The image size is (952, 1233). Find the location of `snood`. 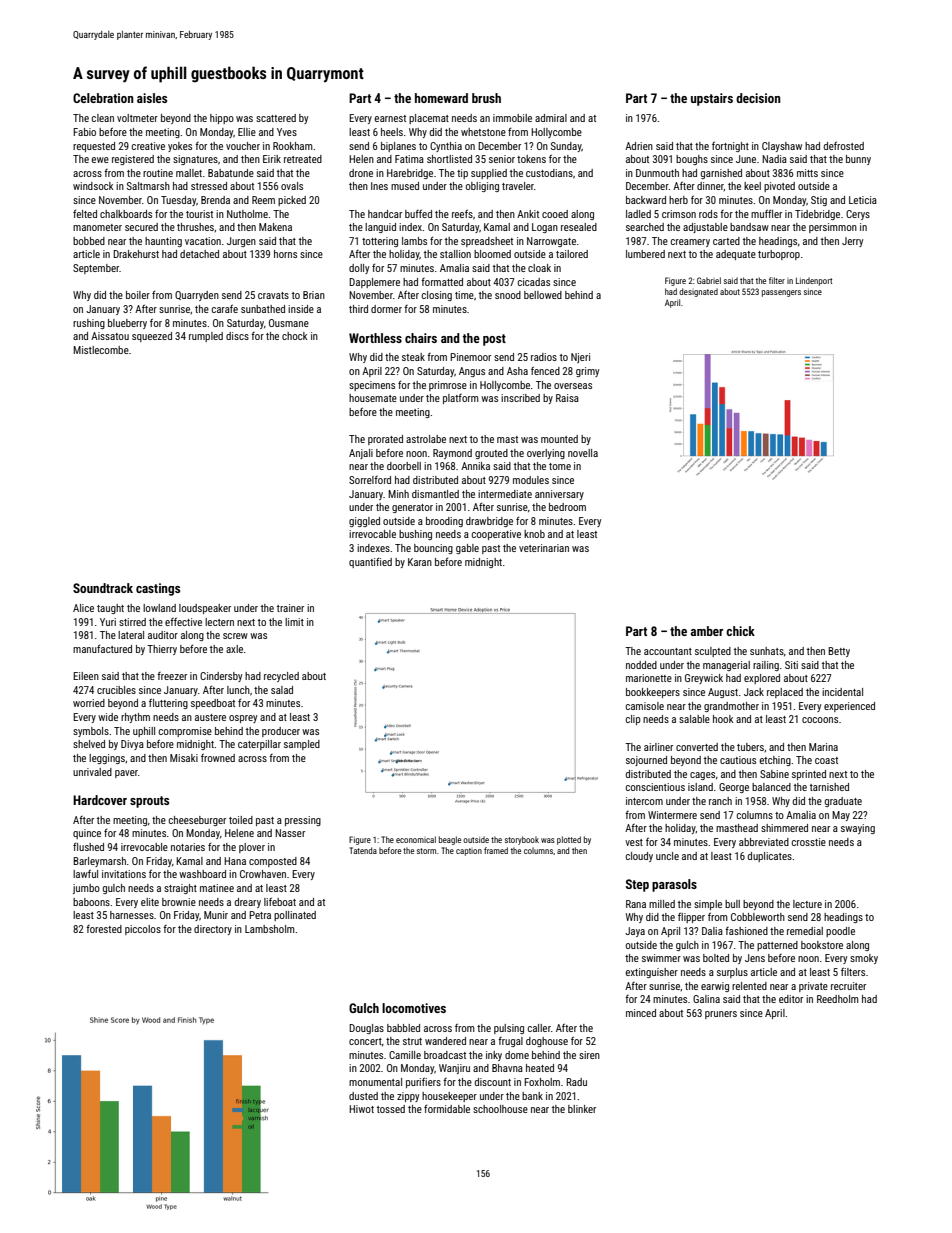

snood is located at coordinates (508, 295).
